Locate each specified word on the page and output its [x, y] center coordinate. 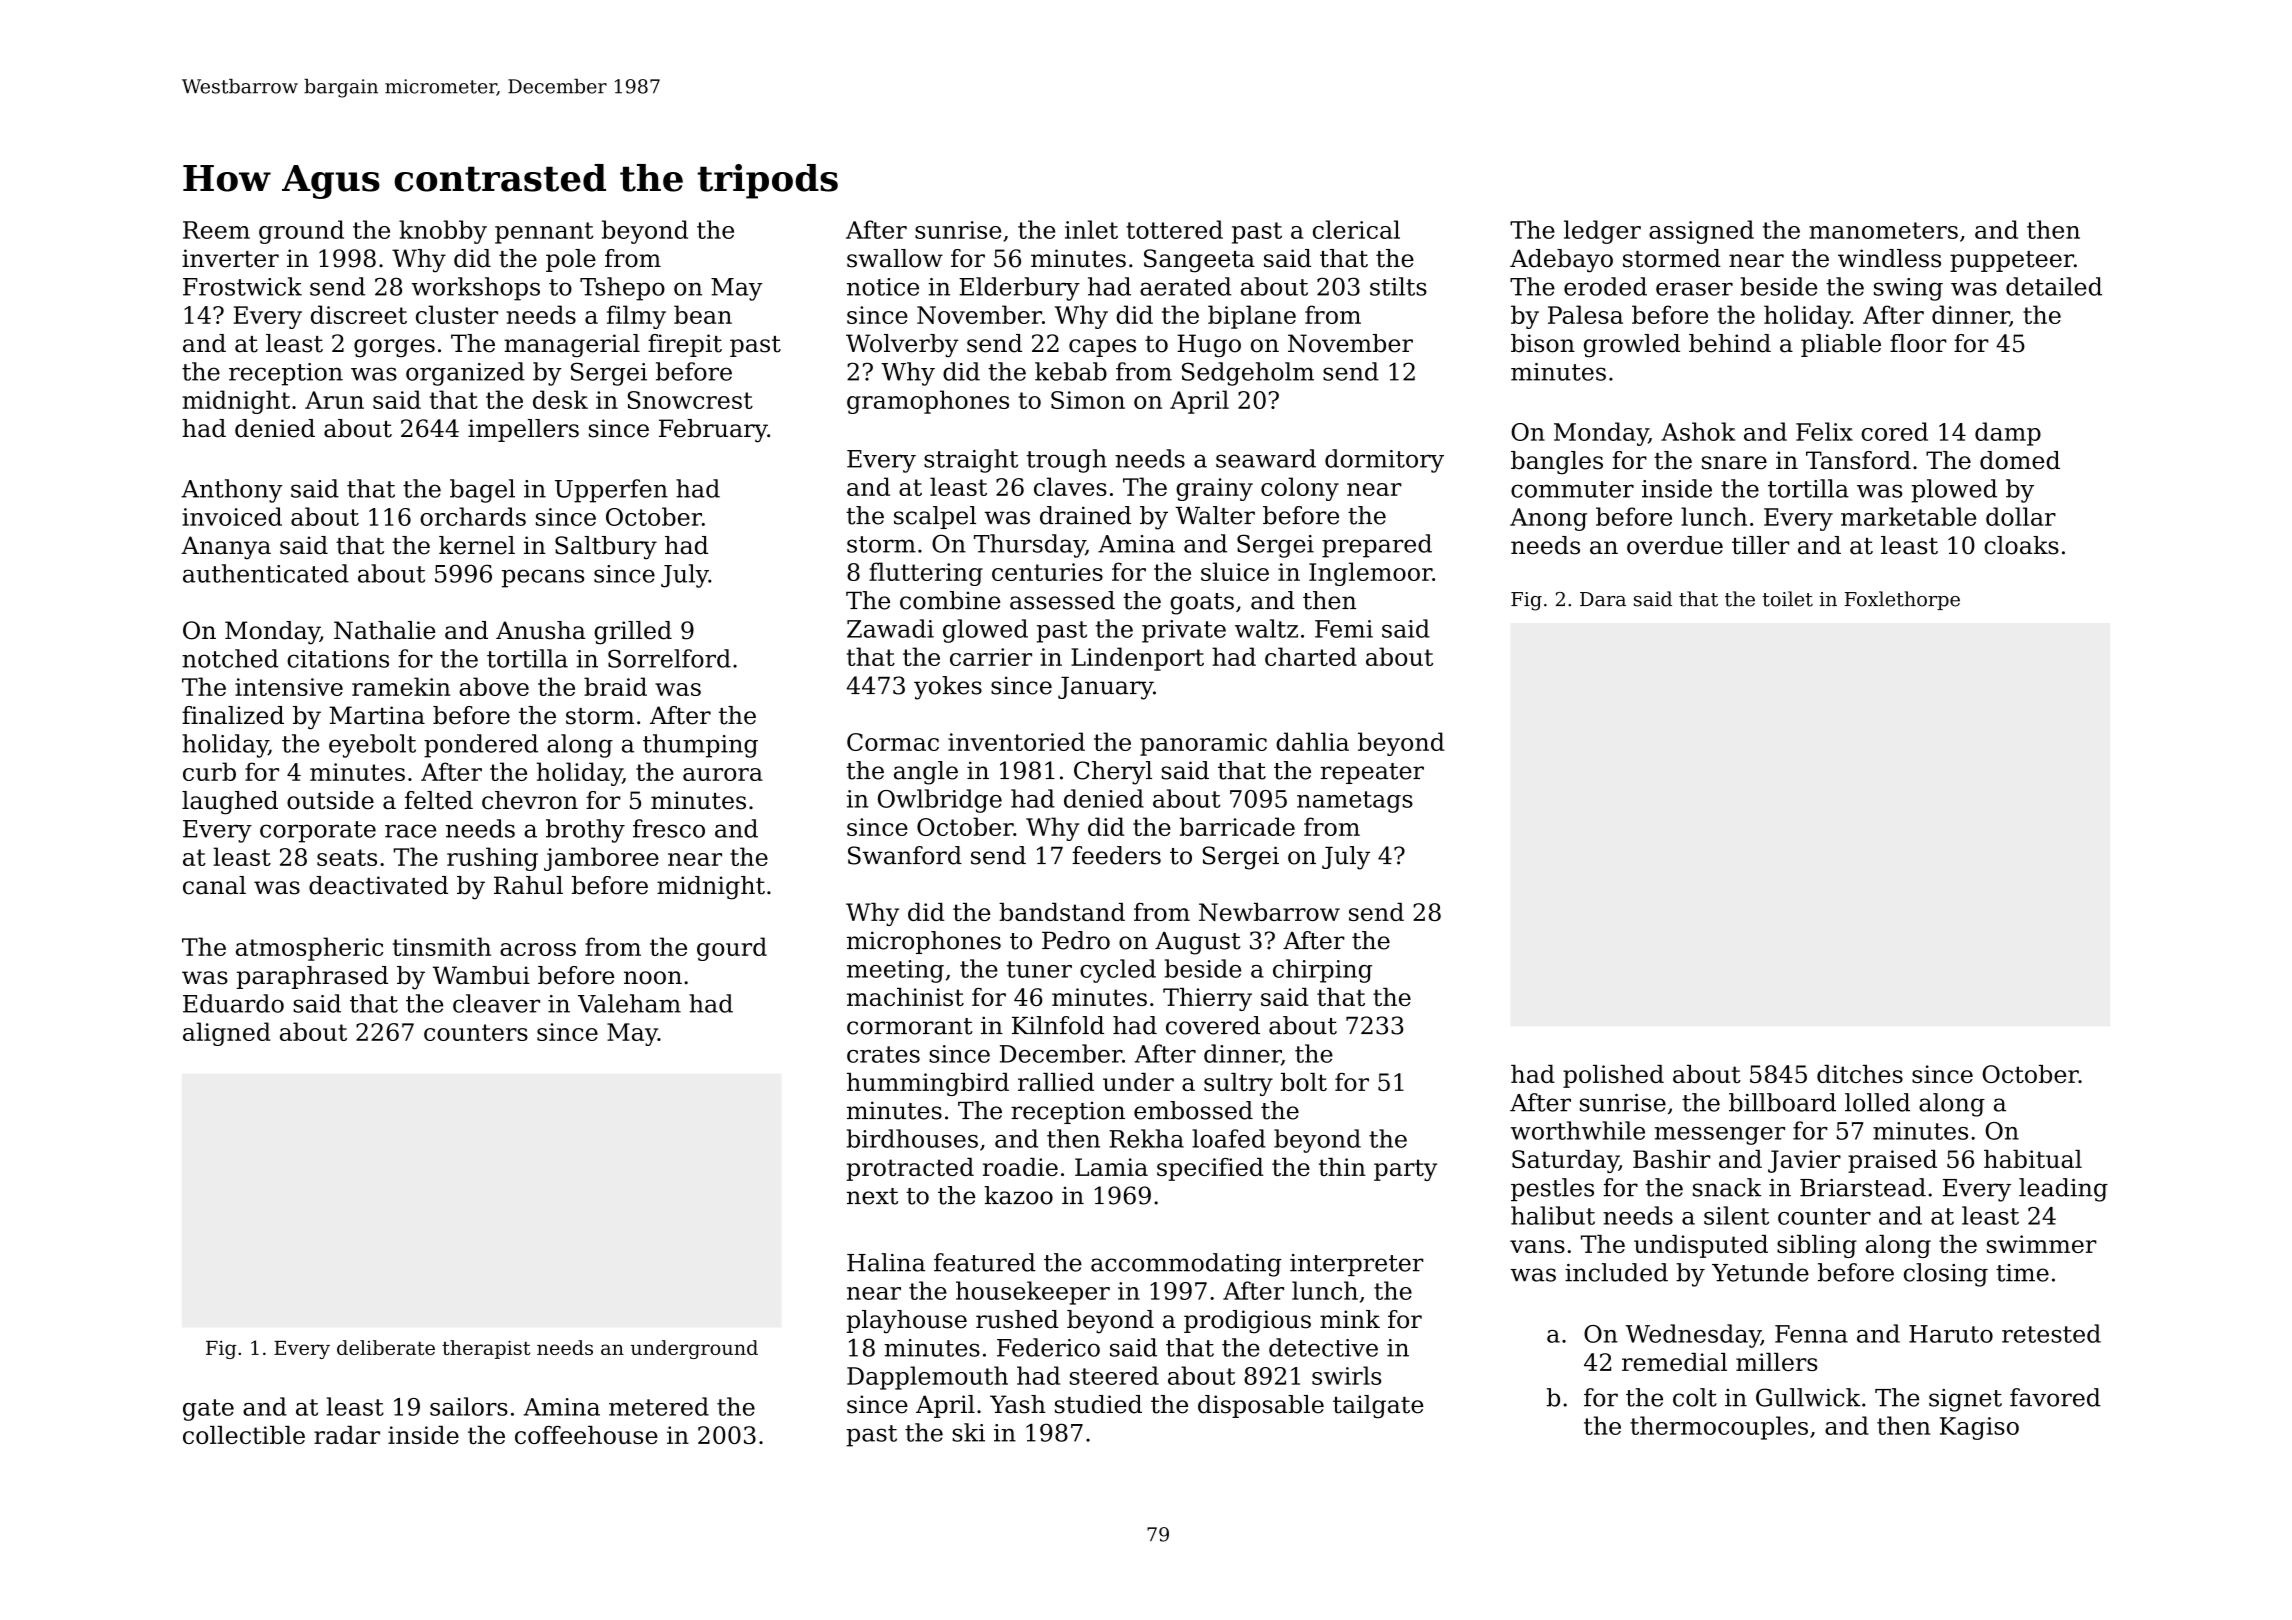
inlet [1091, 229]
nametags [1355, 802]
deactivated [378, 885]
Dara [1603, 599]
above [494, 686]
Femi [1344, 629]
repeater [1372, 773]
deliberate [386, 1347]
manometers [1883, 230]
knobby [443, 232]
